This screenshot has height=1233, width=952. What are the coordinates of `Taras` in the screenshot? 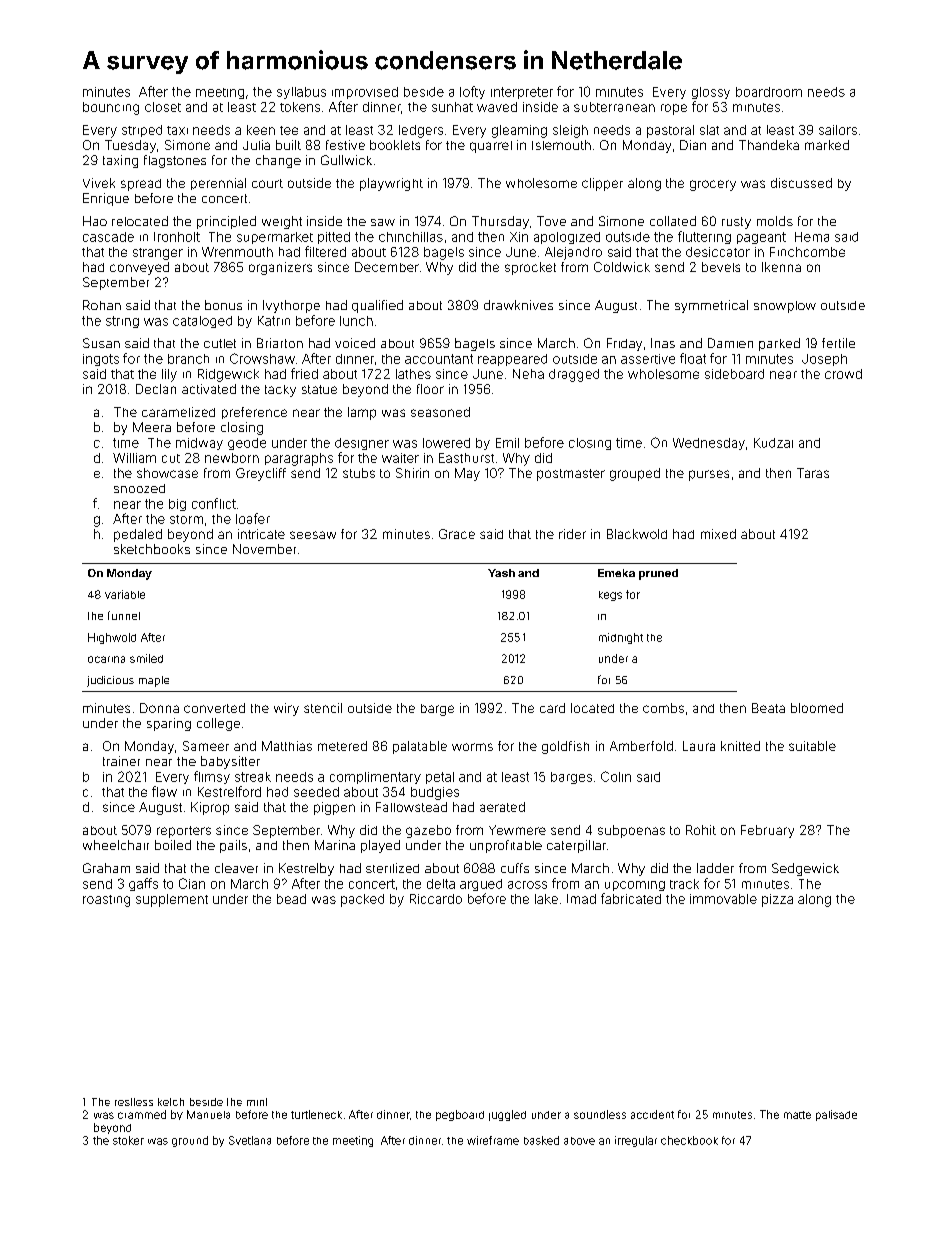 It's located at (813, 473).
